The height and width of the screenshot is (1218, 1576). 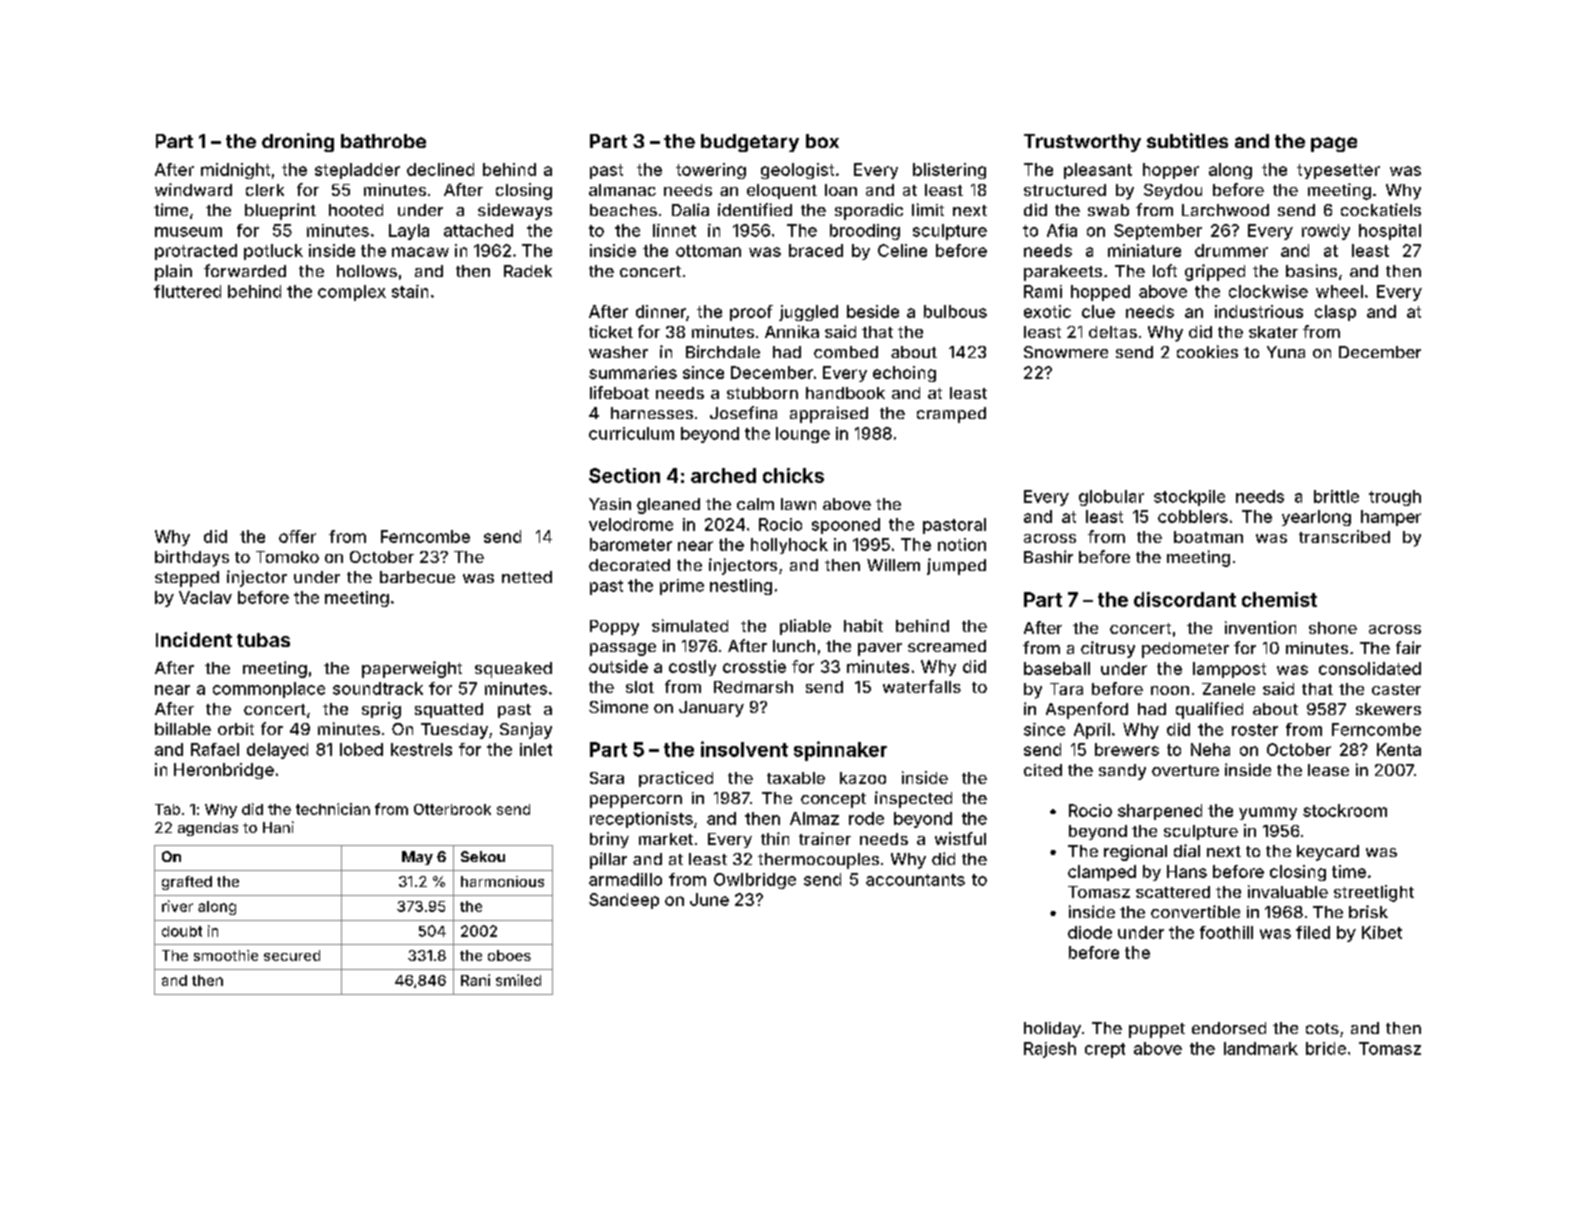 What do you see at coordinates (1090, 932) in the screenshot?
I see `diode` at bounding box center [1090, 932].
